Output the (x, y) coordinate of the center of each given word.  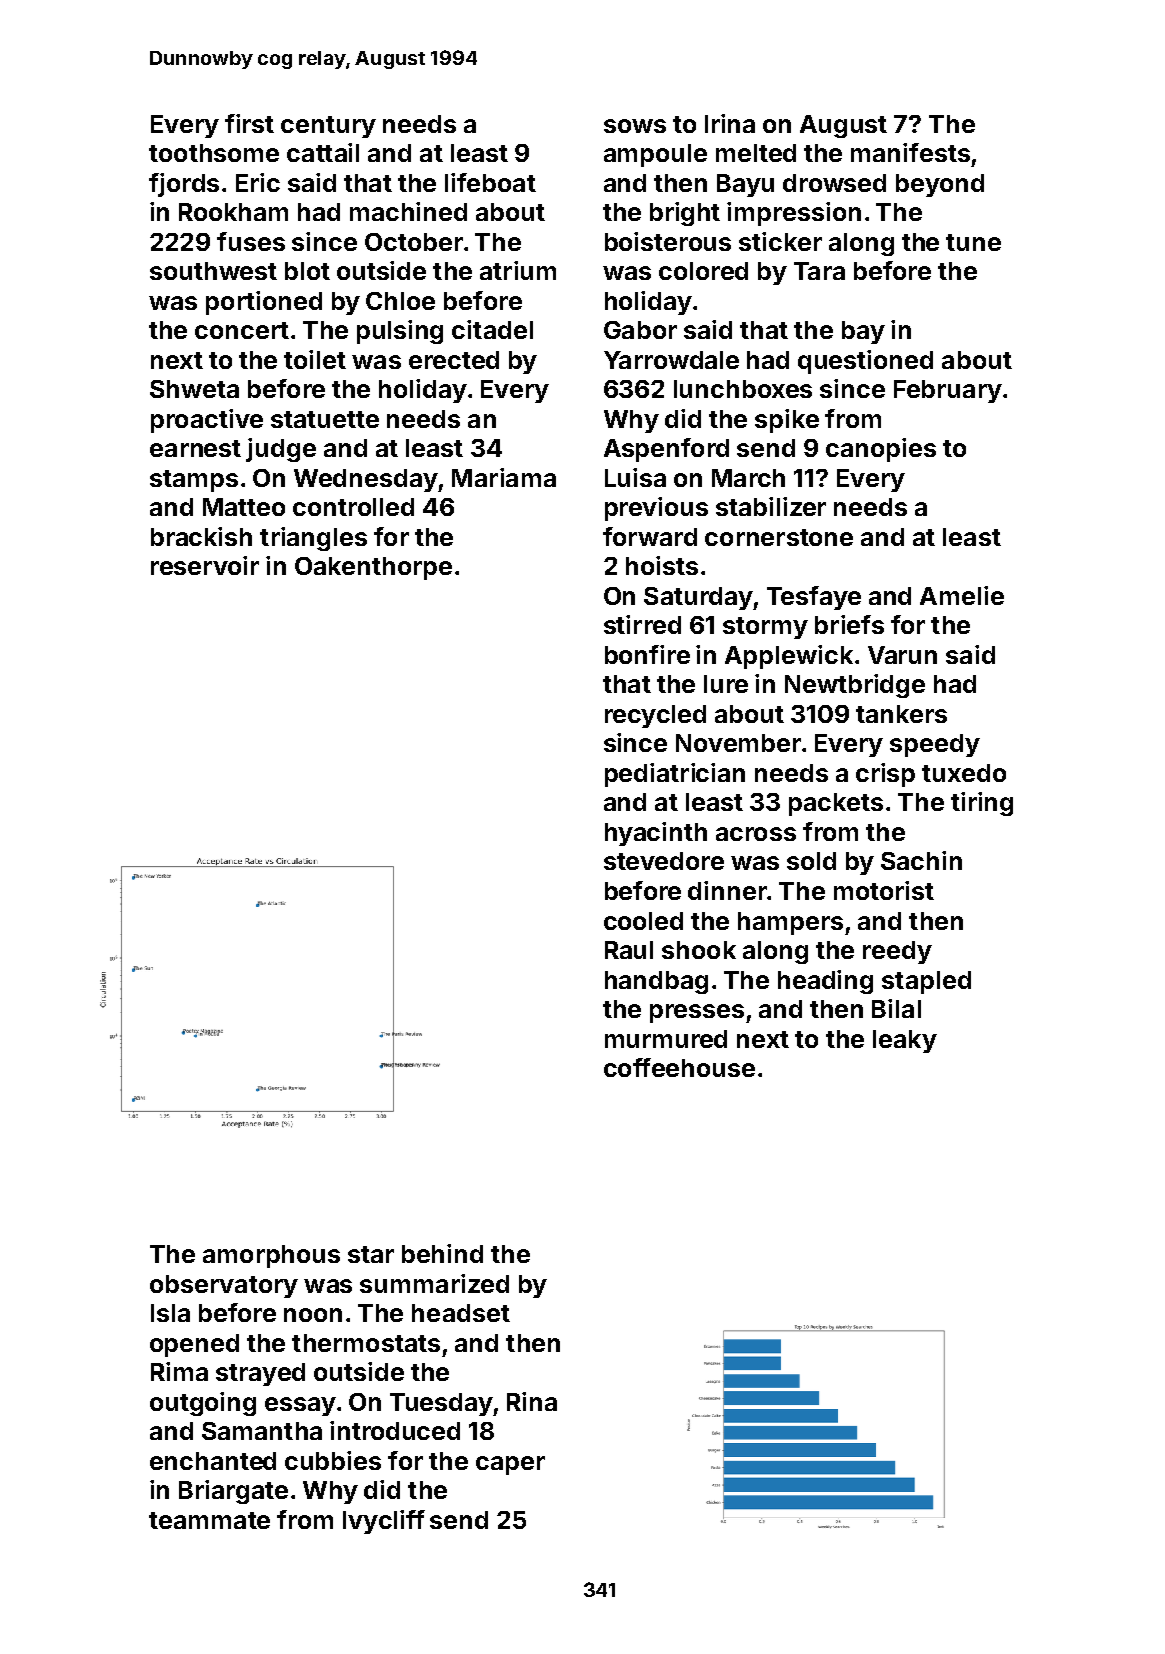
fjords (184, 185)
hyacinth (656, 834)
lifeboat (490, 182)
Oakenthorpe (373, 568)
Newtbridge (855, 686)
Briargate (233, 1492)
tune (973, 242)
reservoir (205, 565)
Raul (629, 950)
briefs (849, 624)
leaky (905, 1041)
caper (510, 1465)
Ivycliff (384, 1522)
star (371, 1254)
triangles (313, 539)
